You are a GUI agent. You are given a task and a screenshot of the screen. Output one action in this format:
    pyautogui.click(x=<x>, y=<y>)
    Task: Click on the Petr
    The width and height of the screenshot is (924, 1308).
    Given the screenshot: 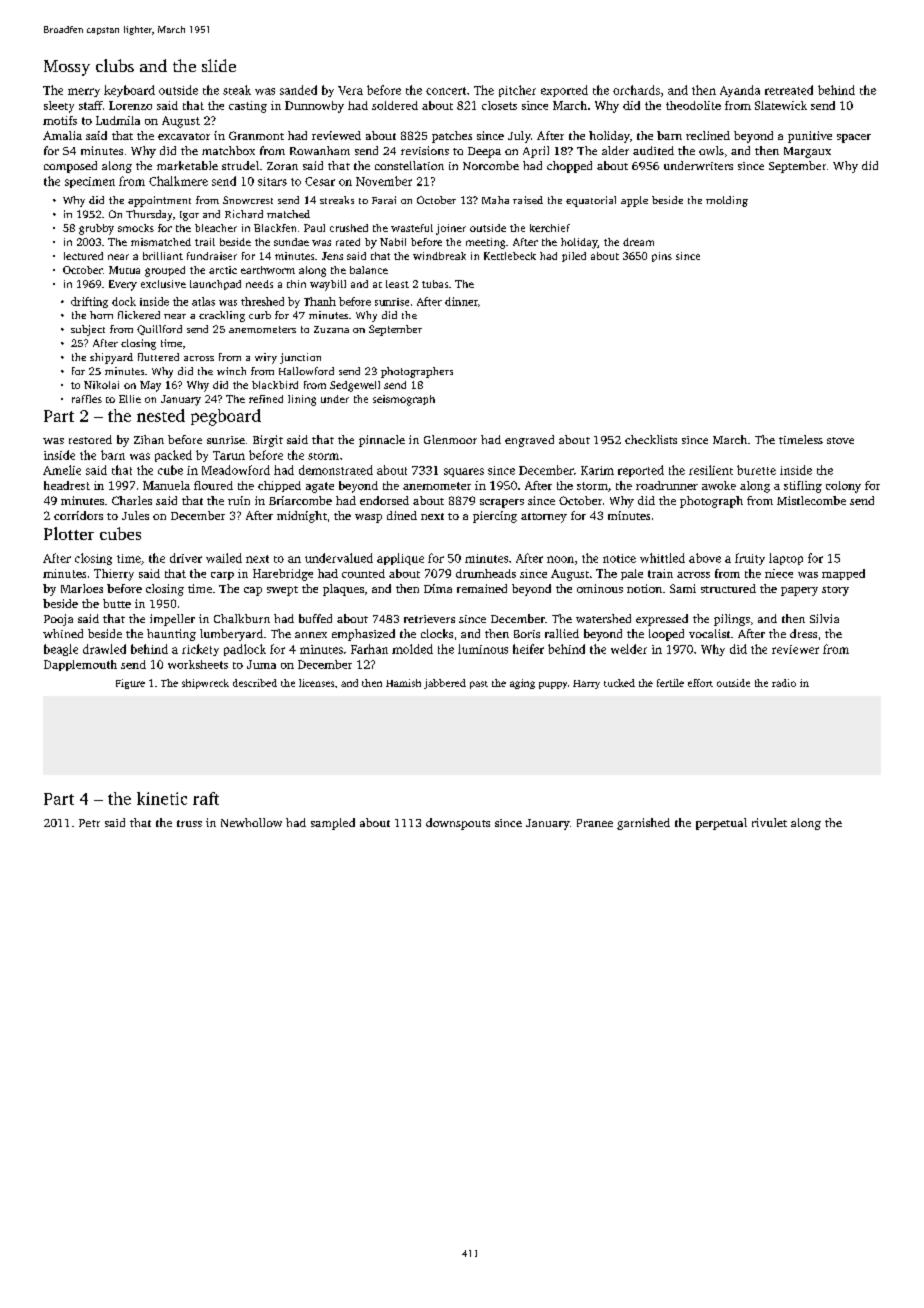 What is the action you would take?
    pyautogui.click(x=89, y=823)
